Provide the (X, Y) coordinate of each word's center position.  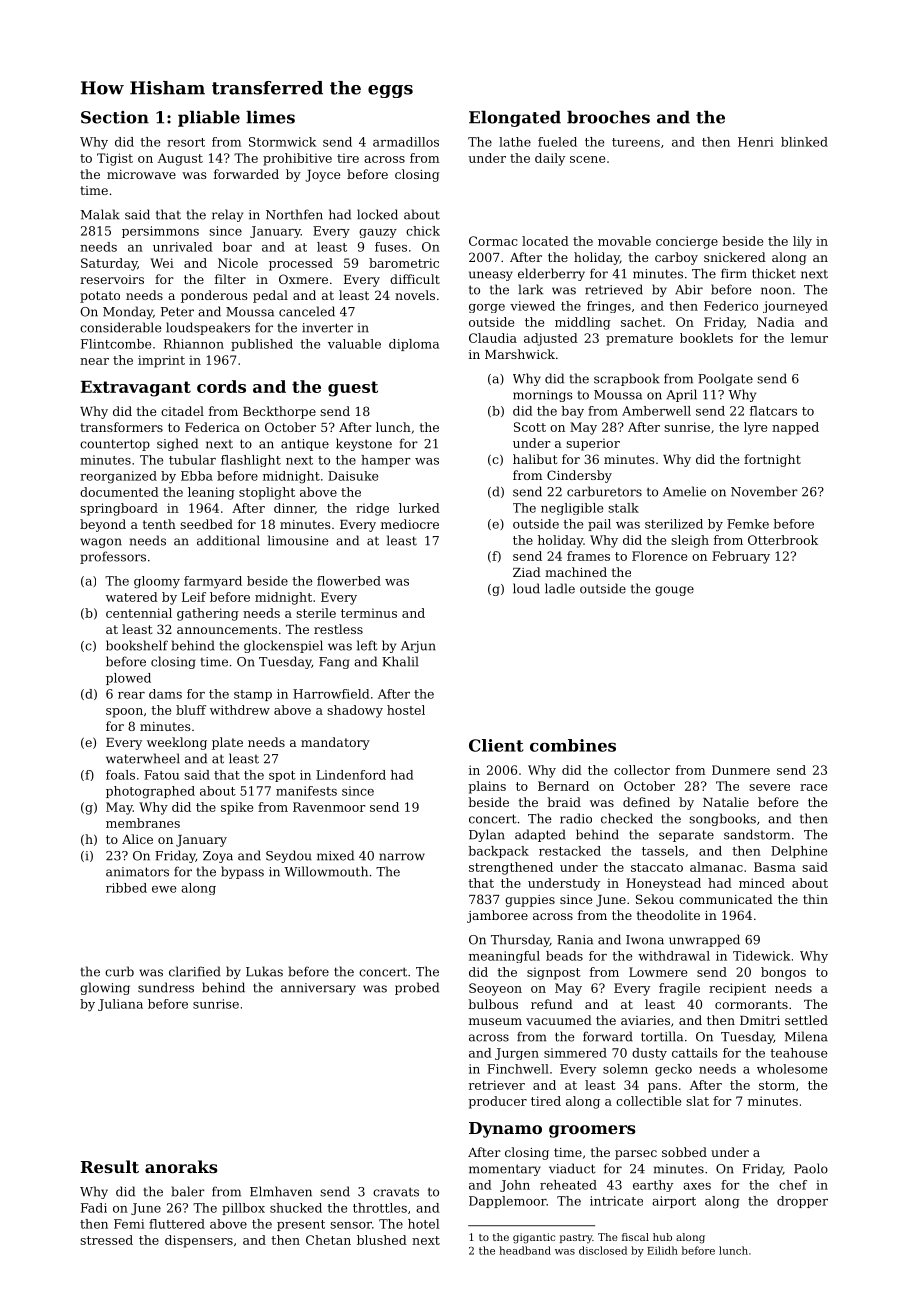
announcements (227, 629)
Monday (128, 312)
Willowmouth (326, 871)
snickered (735, 257)
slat (697, 1101)
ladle (560, 588)
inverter (327, 328)
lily (802, 242)
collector (642, 770)
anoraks (181, 1166)
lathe (515, 142)
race (813, 787)
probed (417, 988)
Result (110, 1166)
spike (237, 808)
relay (227, 215)
